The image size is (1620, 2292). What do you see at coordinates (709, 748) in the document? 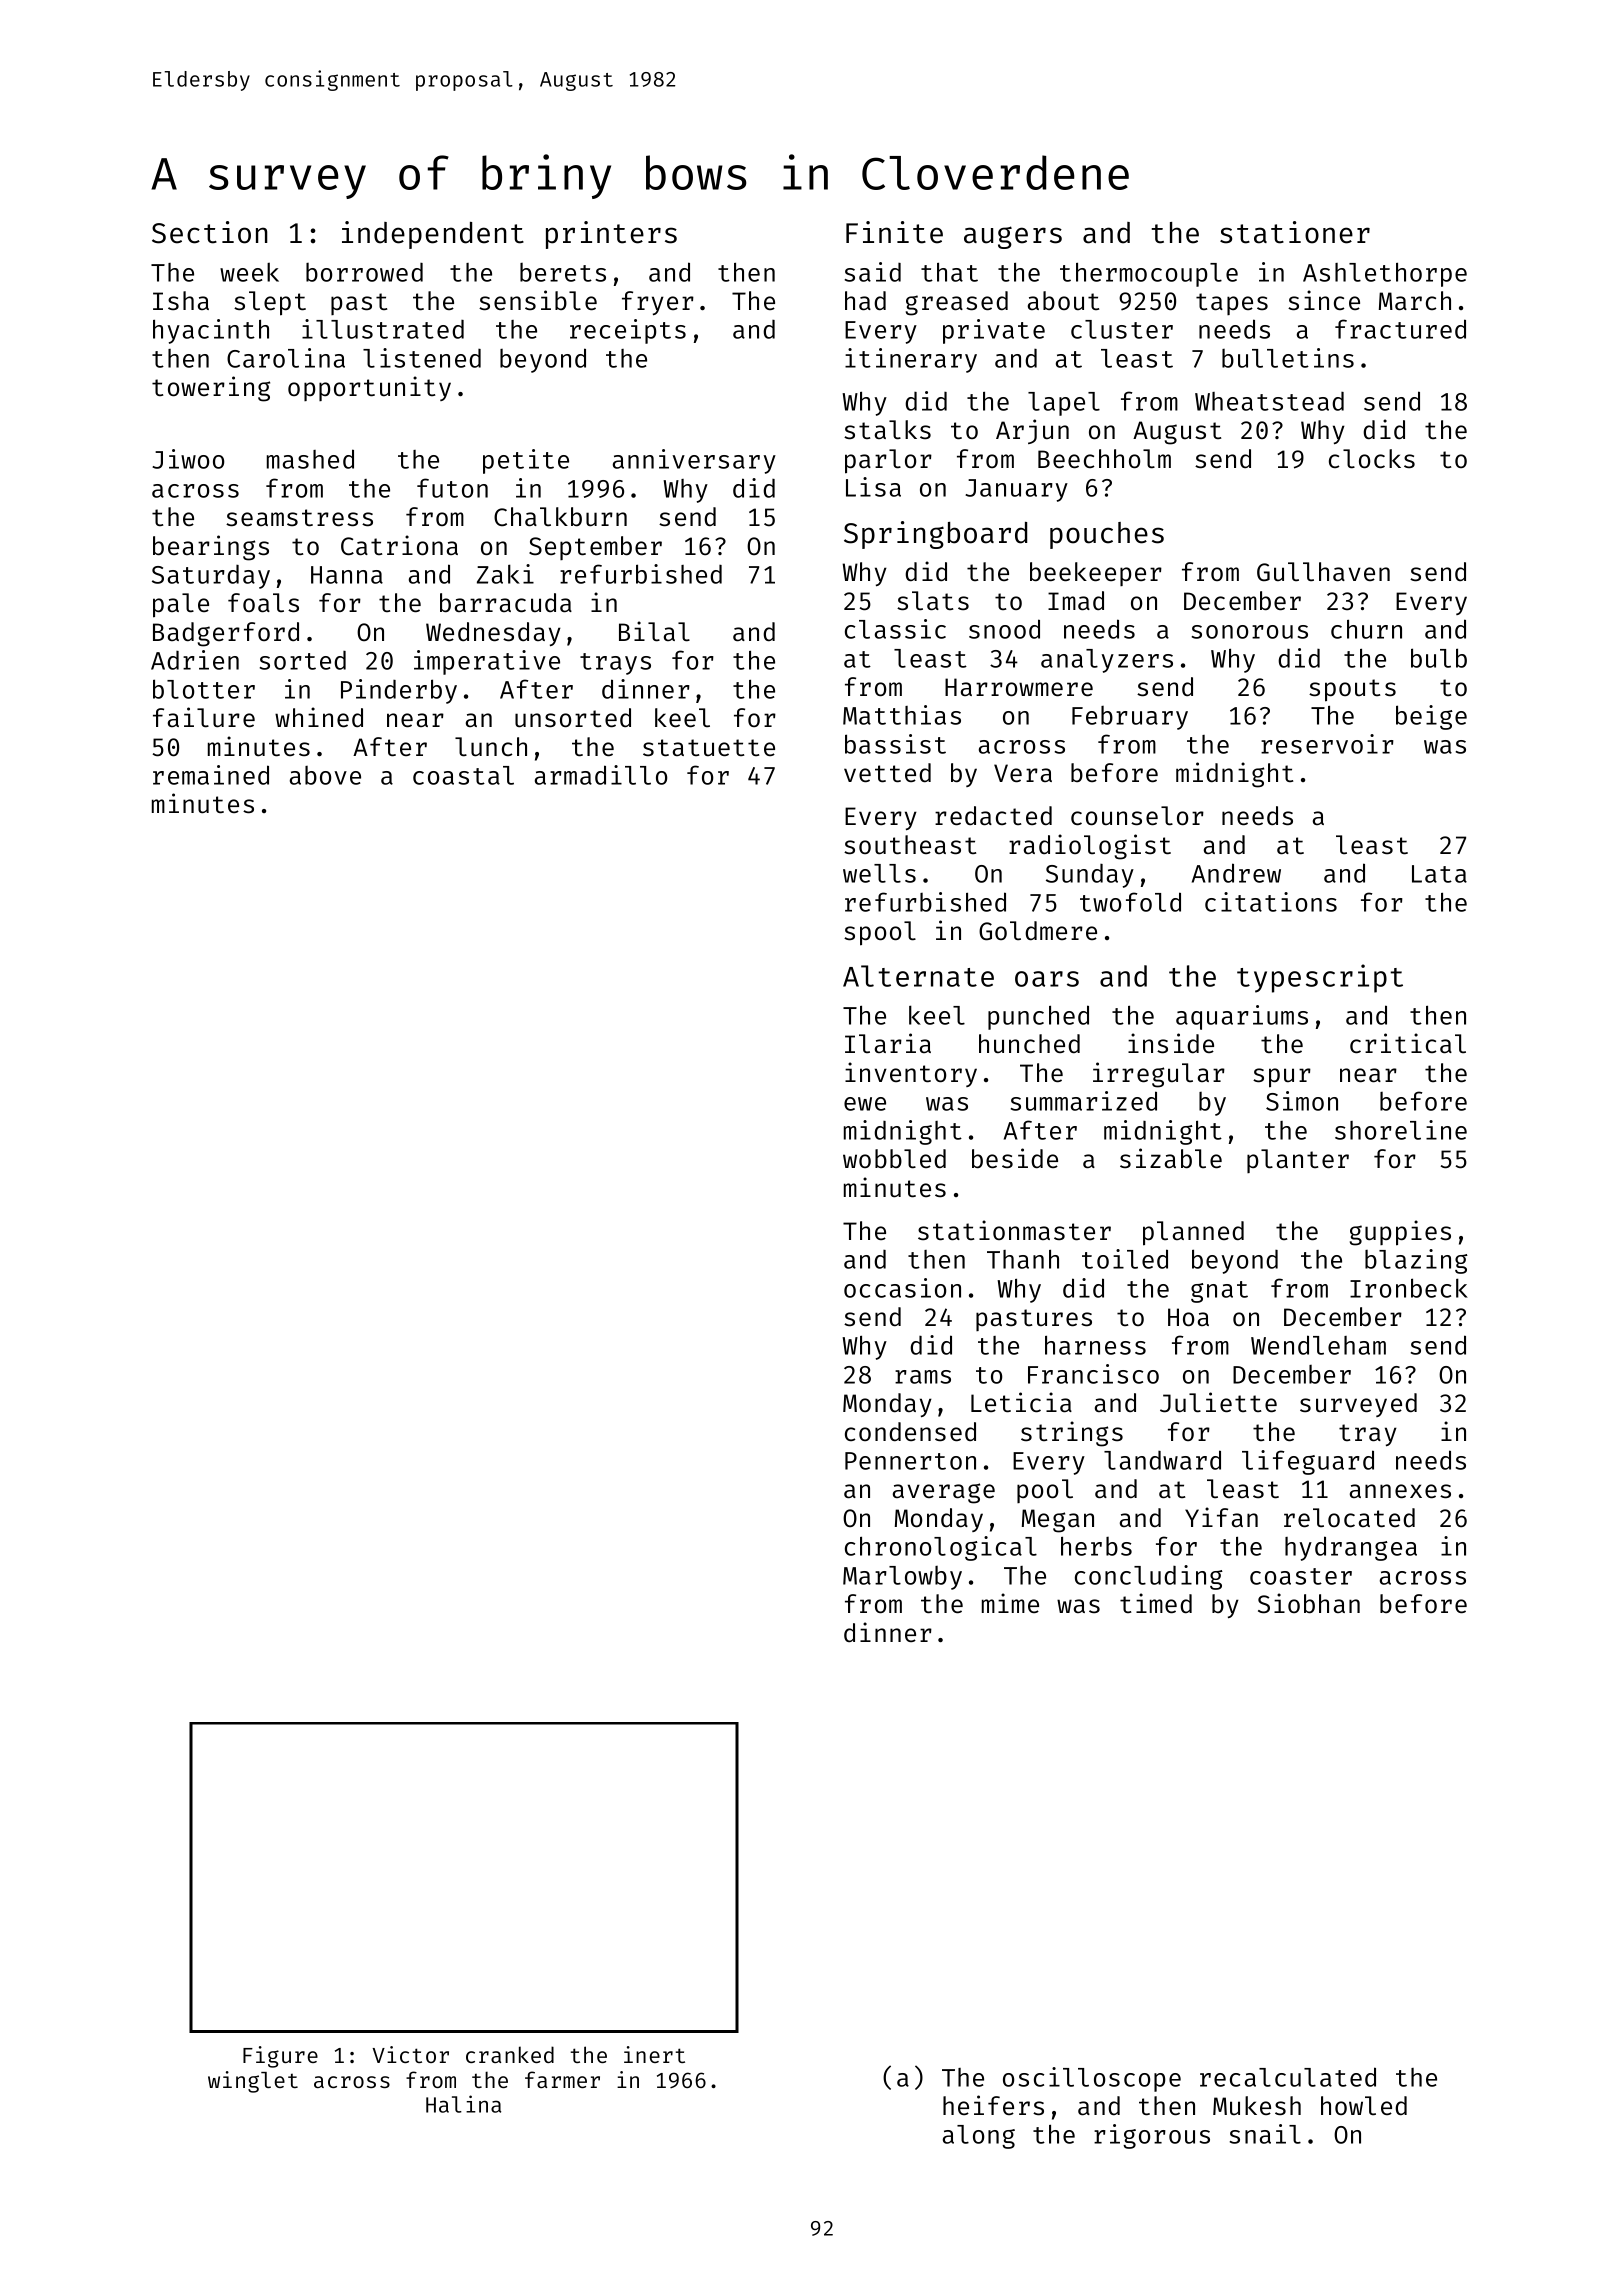
I see `statuette` at bounding box center [709, 748].
